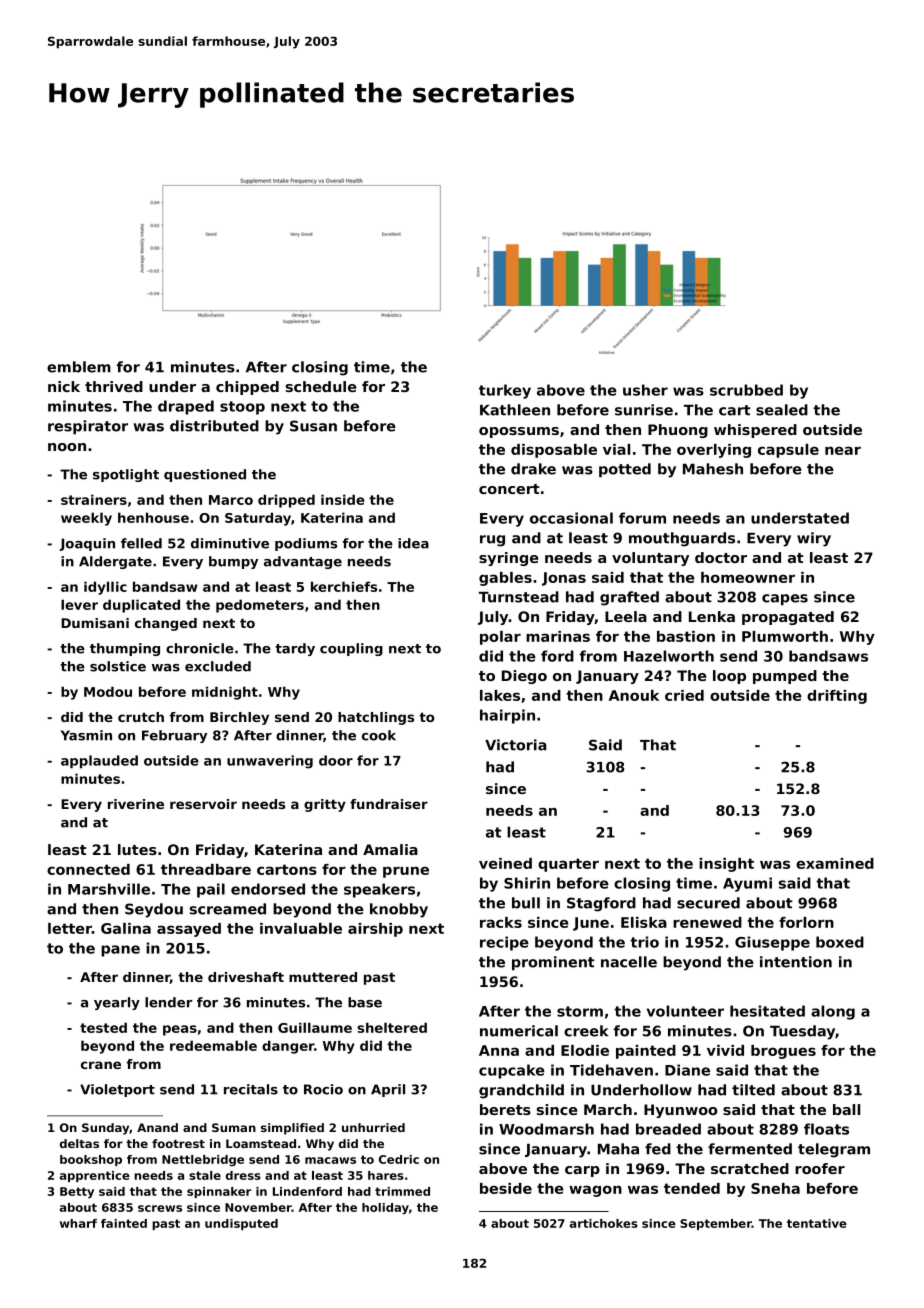 This document has height=1308, width=924. Describe the element at coordinates (505, 391) in the document. I see `turkey` at that location.
